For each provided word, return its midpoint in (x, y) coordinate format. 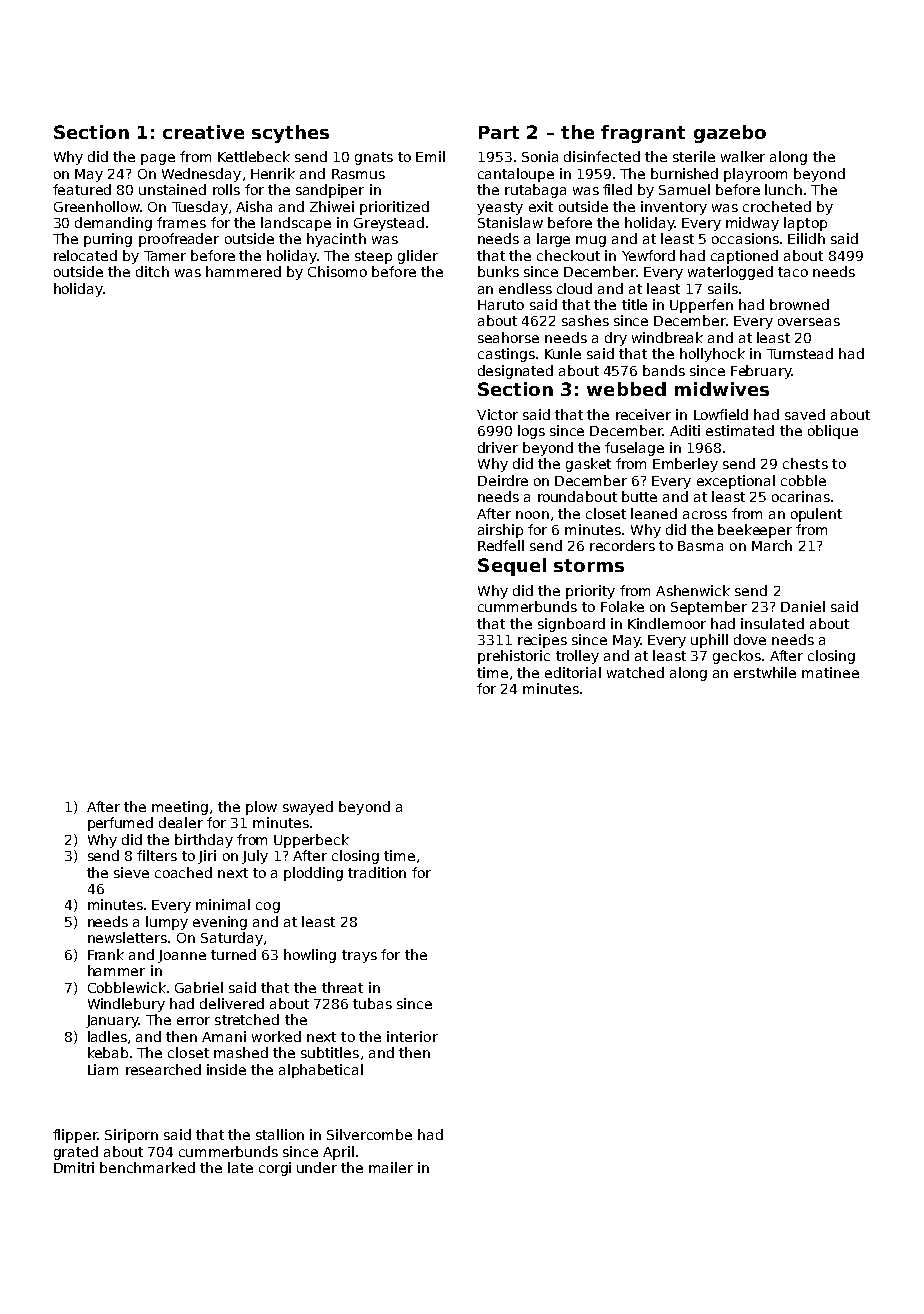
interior (412, 1036)
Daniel (803, 606)
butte (639, 496)
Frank (106, 954)
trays (359, 956)
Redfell (501, 545)
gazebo (730, 134)
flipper (75, 1136)
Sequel (512, 567)
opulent (816, 515)
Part (499, 132)
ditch (152, 271)
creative (203, 132)
